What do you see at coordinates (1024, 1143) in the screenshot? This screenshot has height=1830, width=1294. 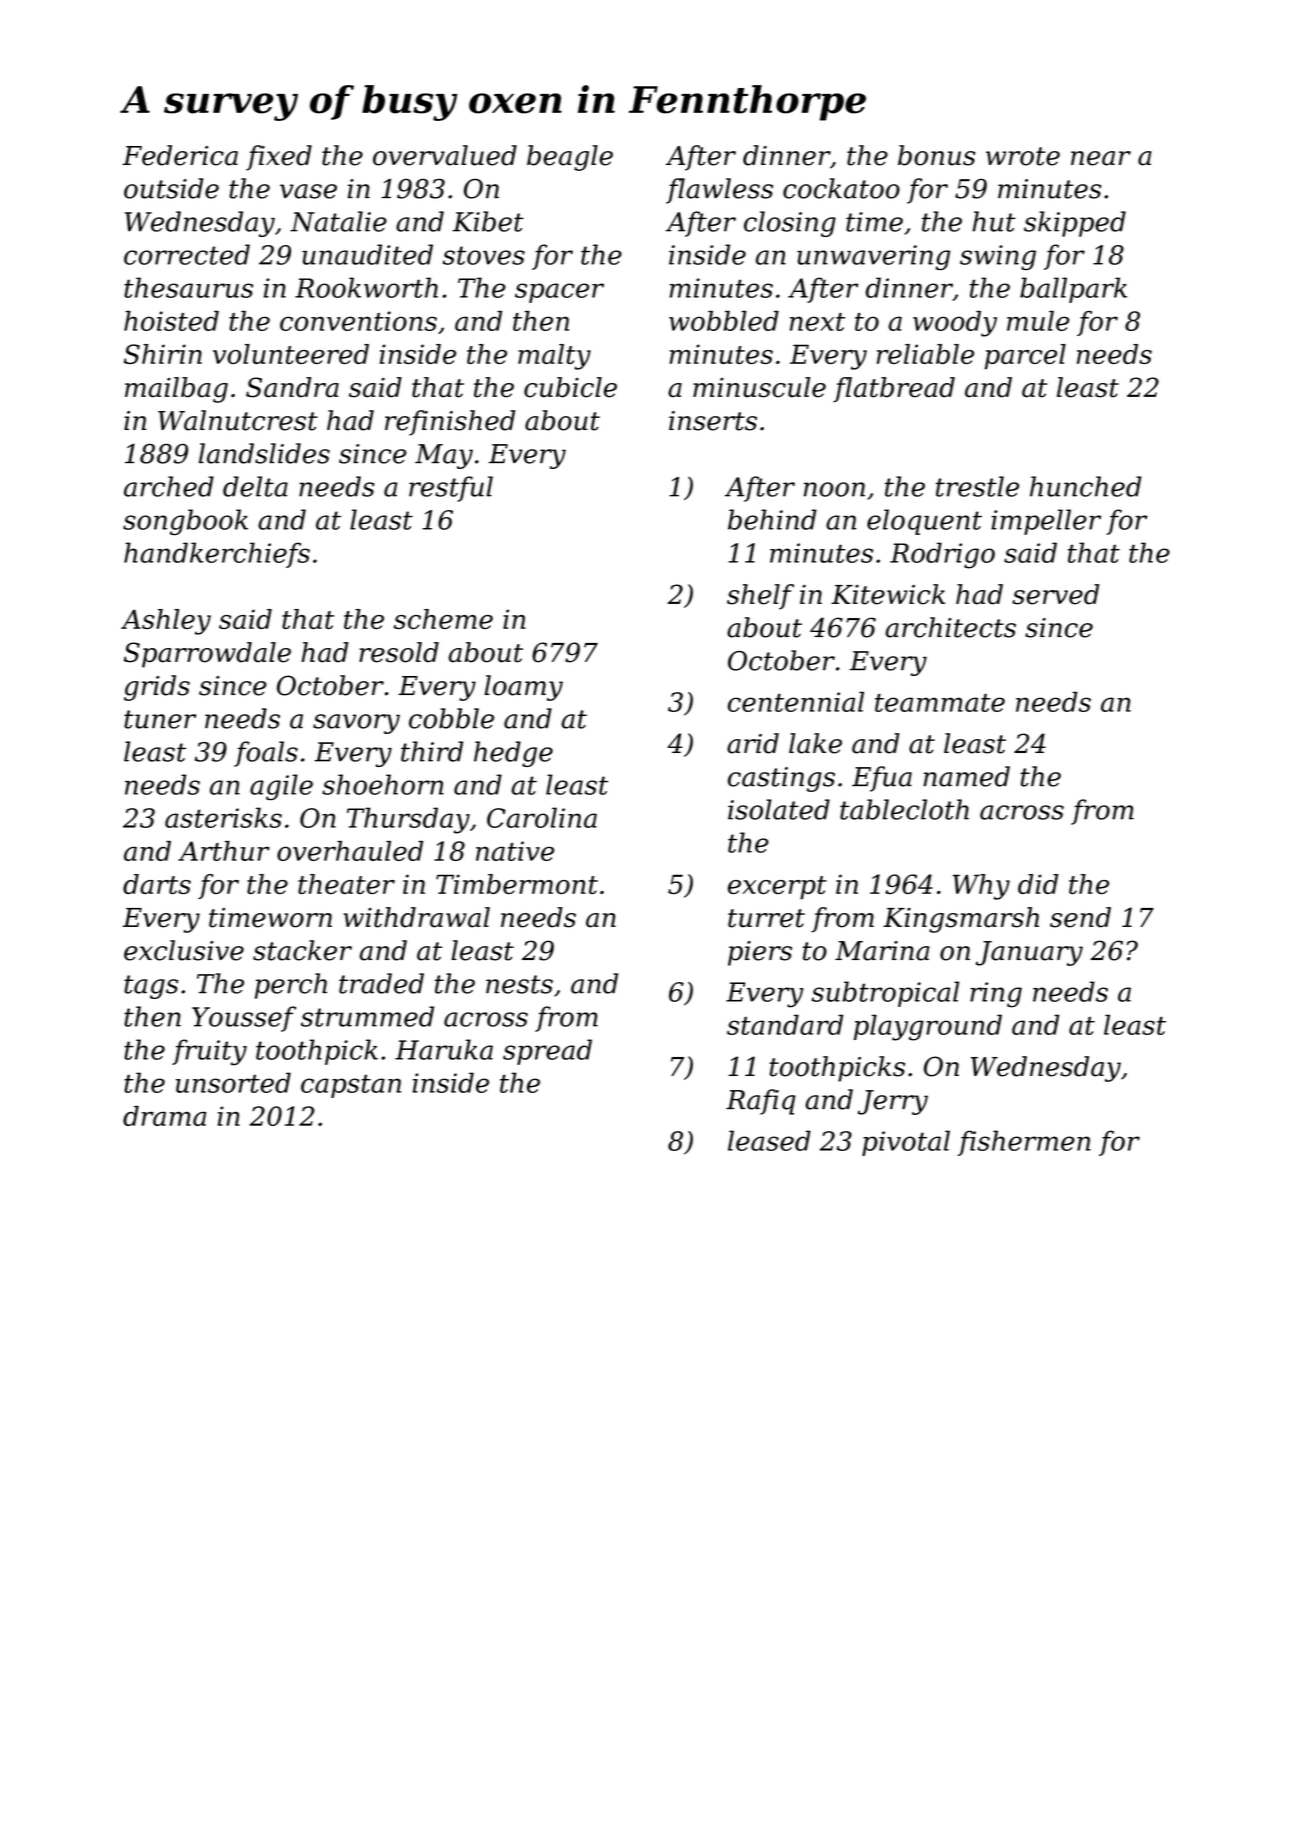 I see `fishermen` at bounding box center [1024, 1143].
